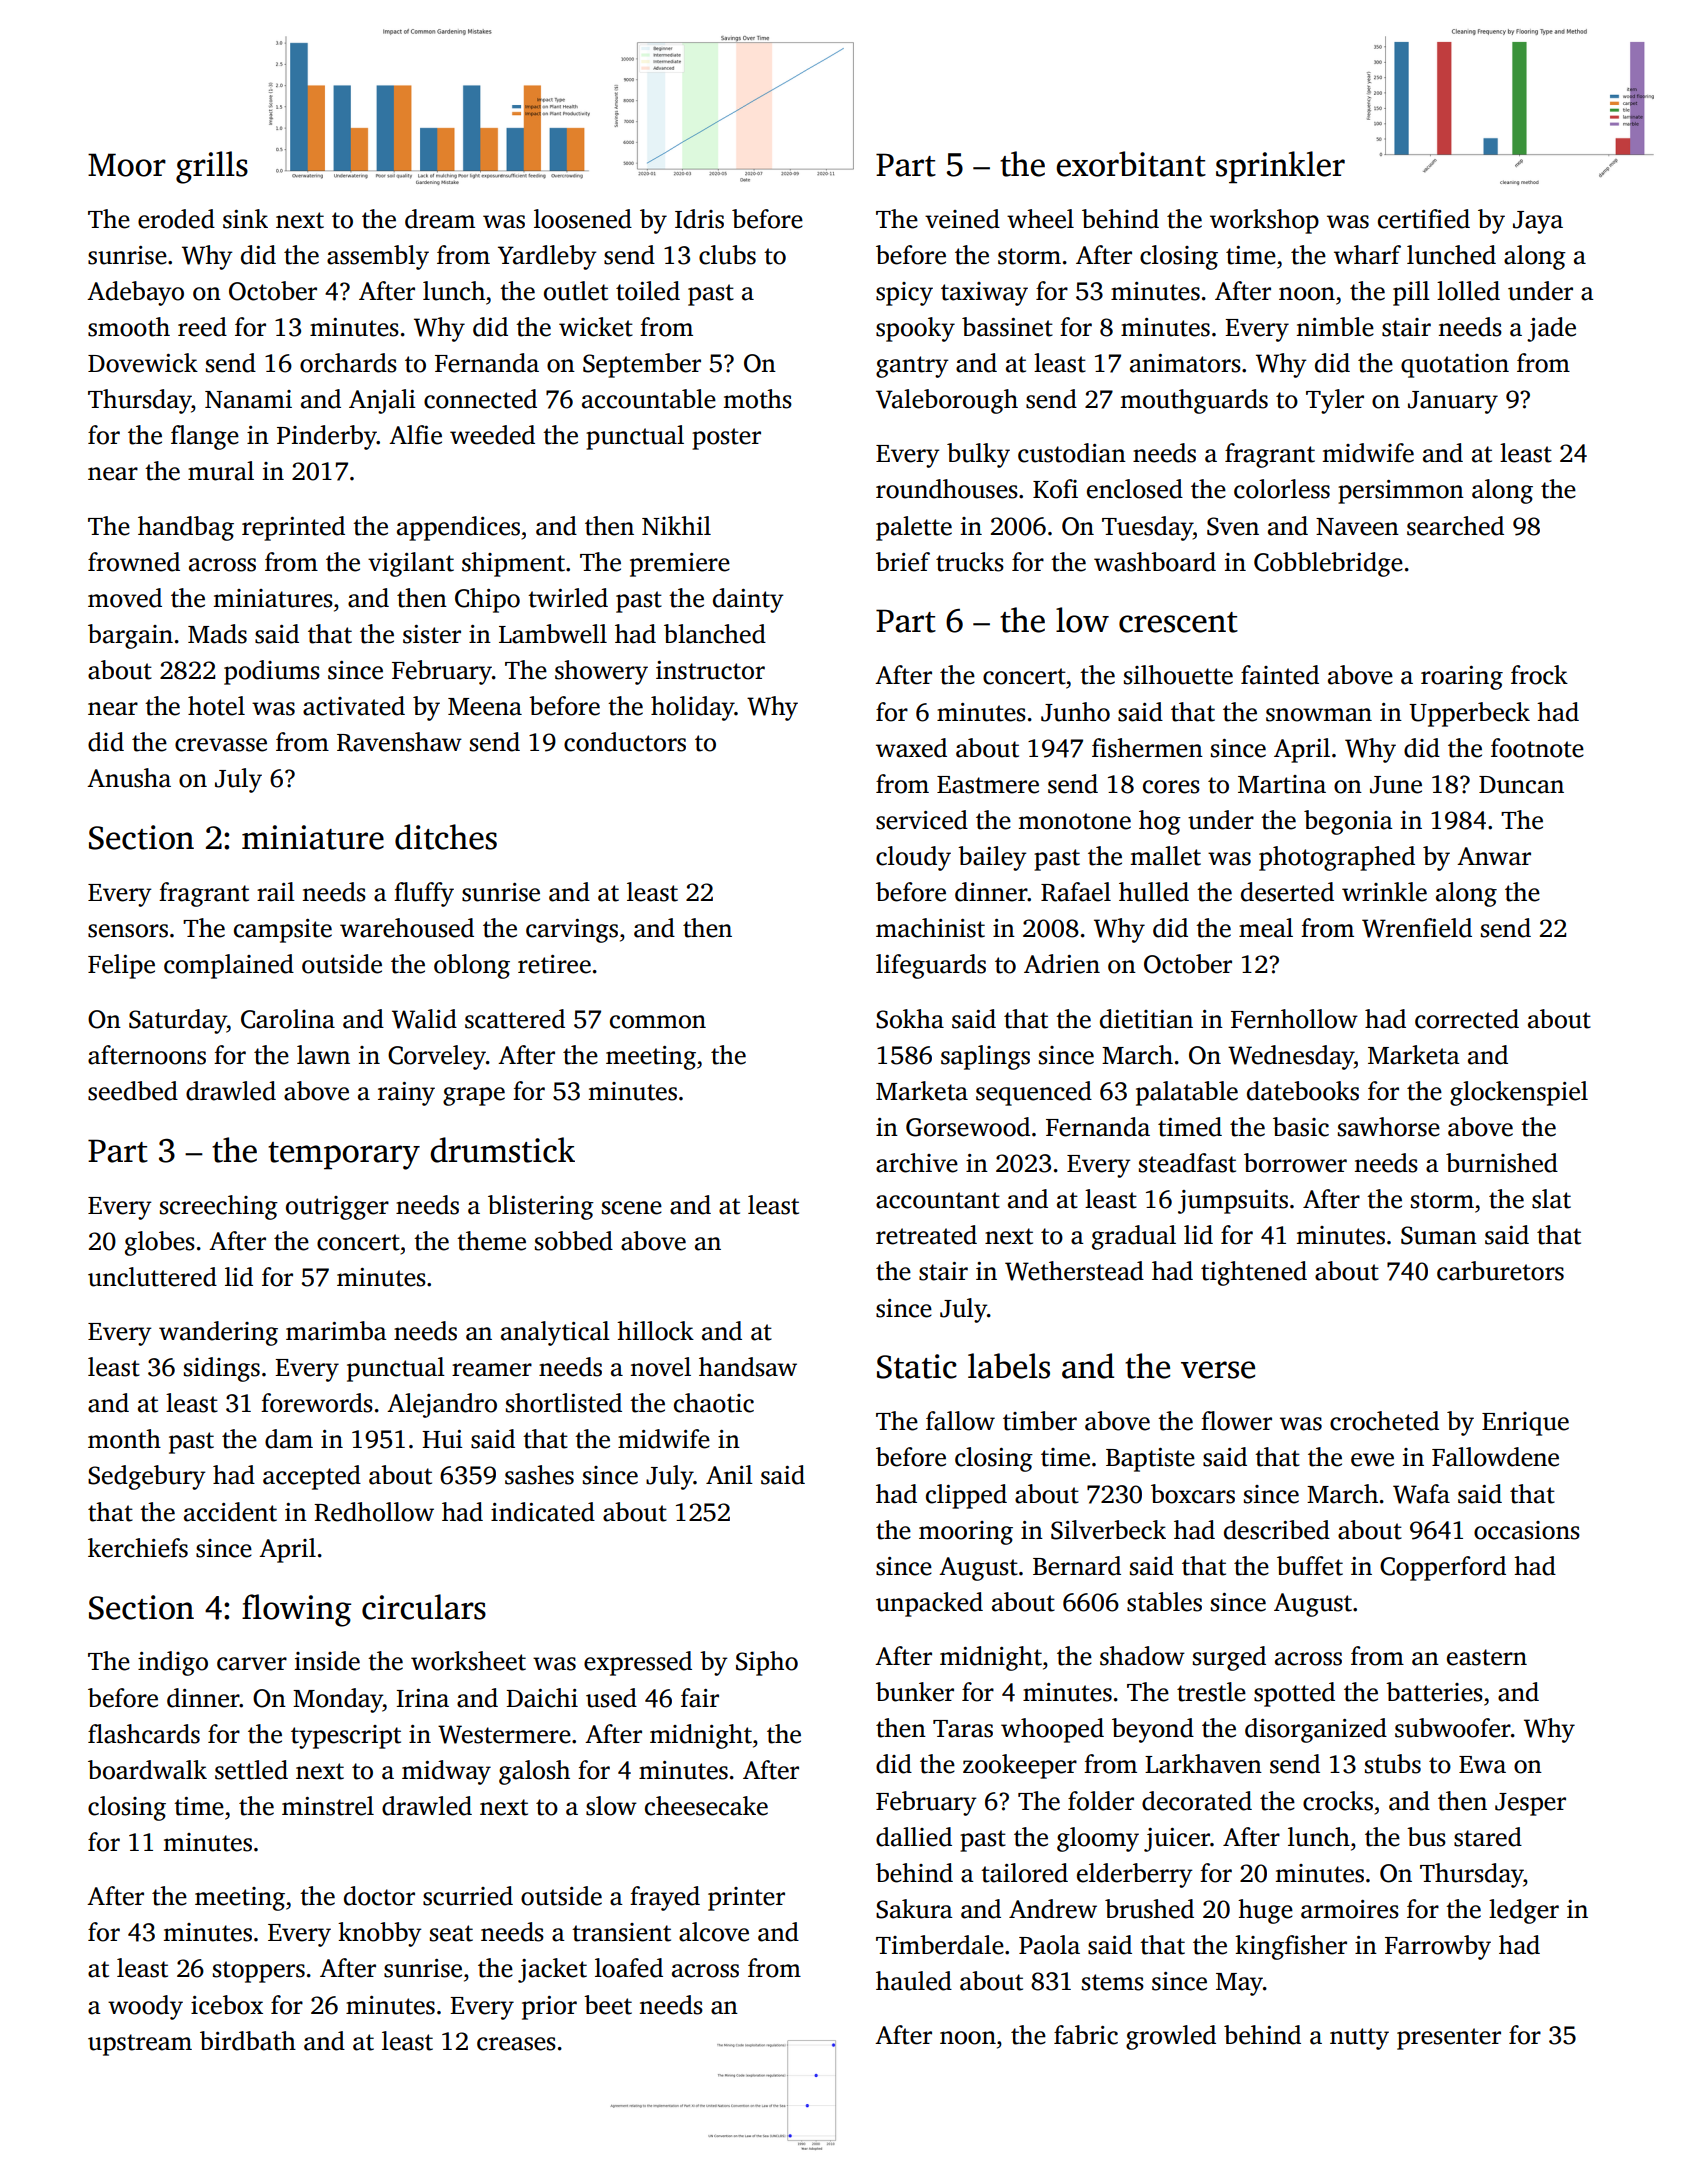 The width and height of the page is (1683, 2178). I want to click on orchards, so click(348, 363).
